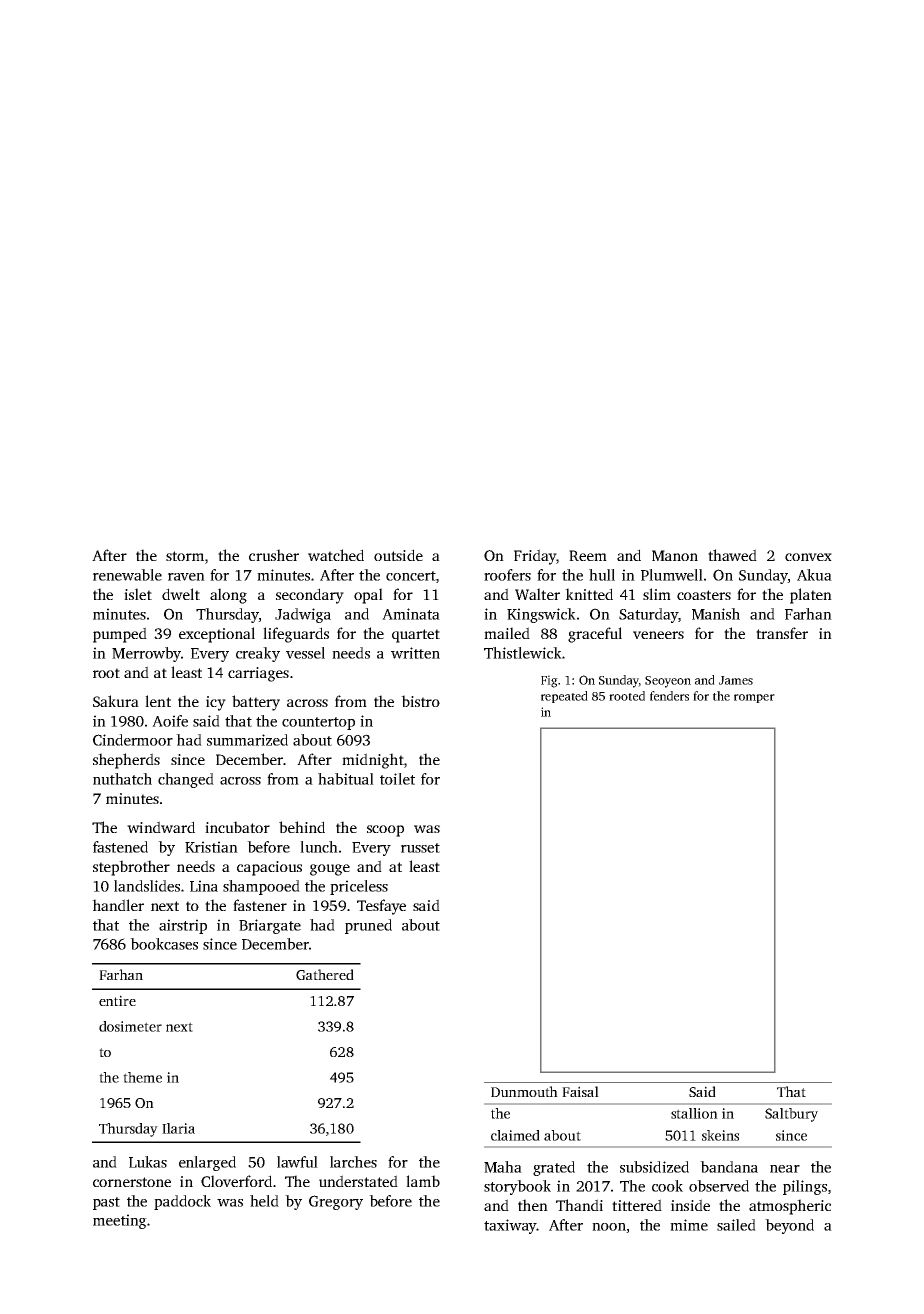  I want to click on Gregory, so click(336, 1202).
